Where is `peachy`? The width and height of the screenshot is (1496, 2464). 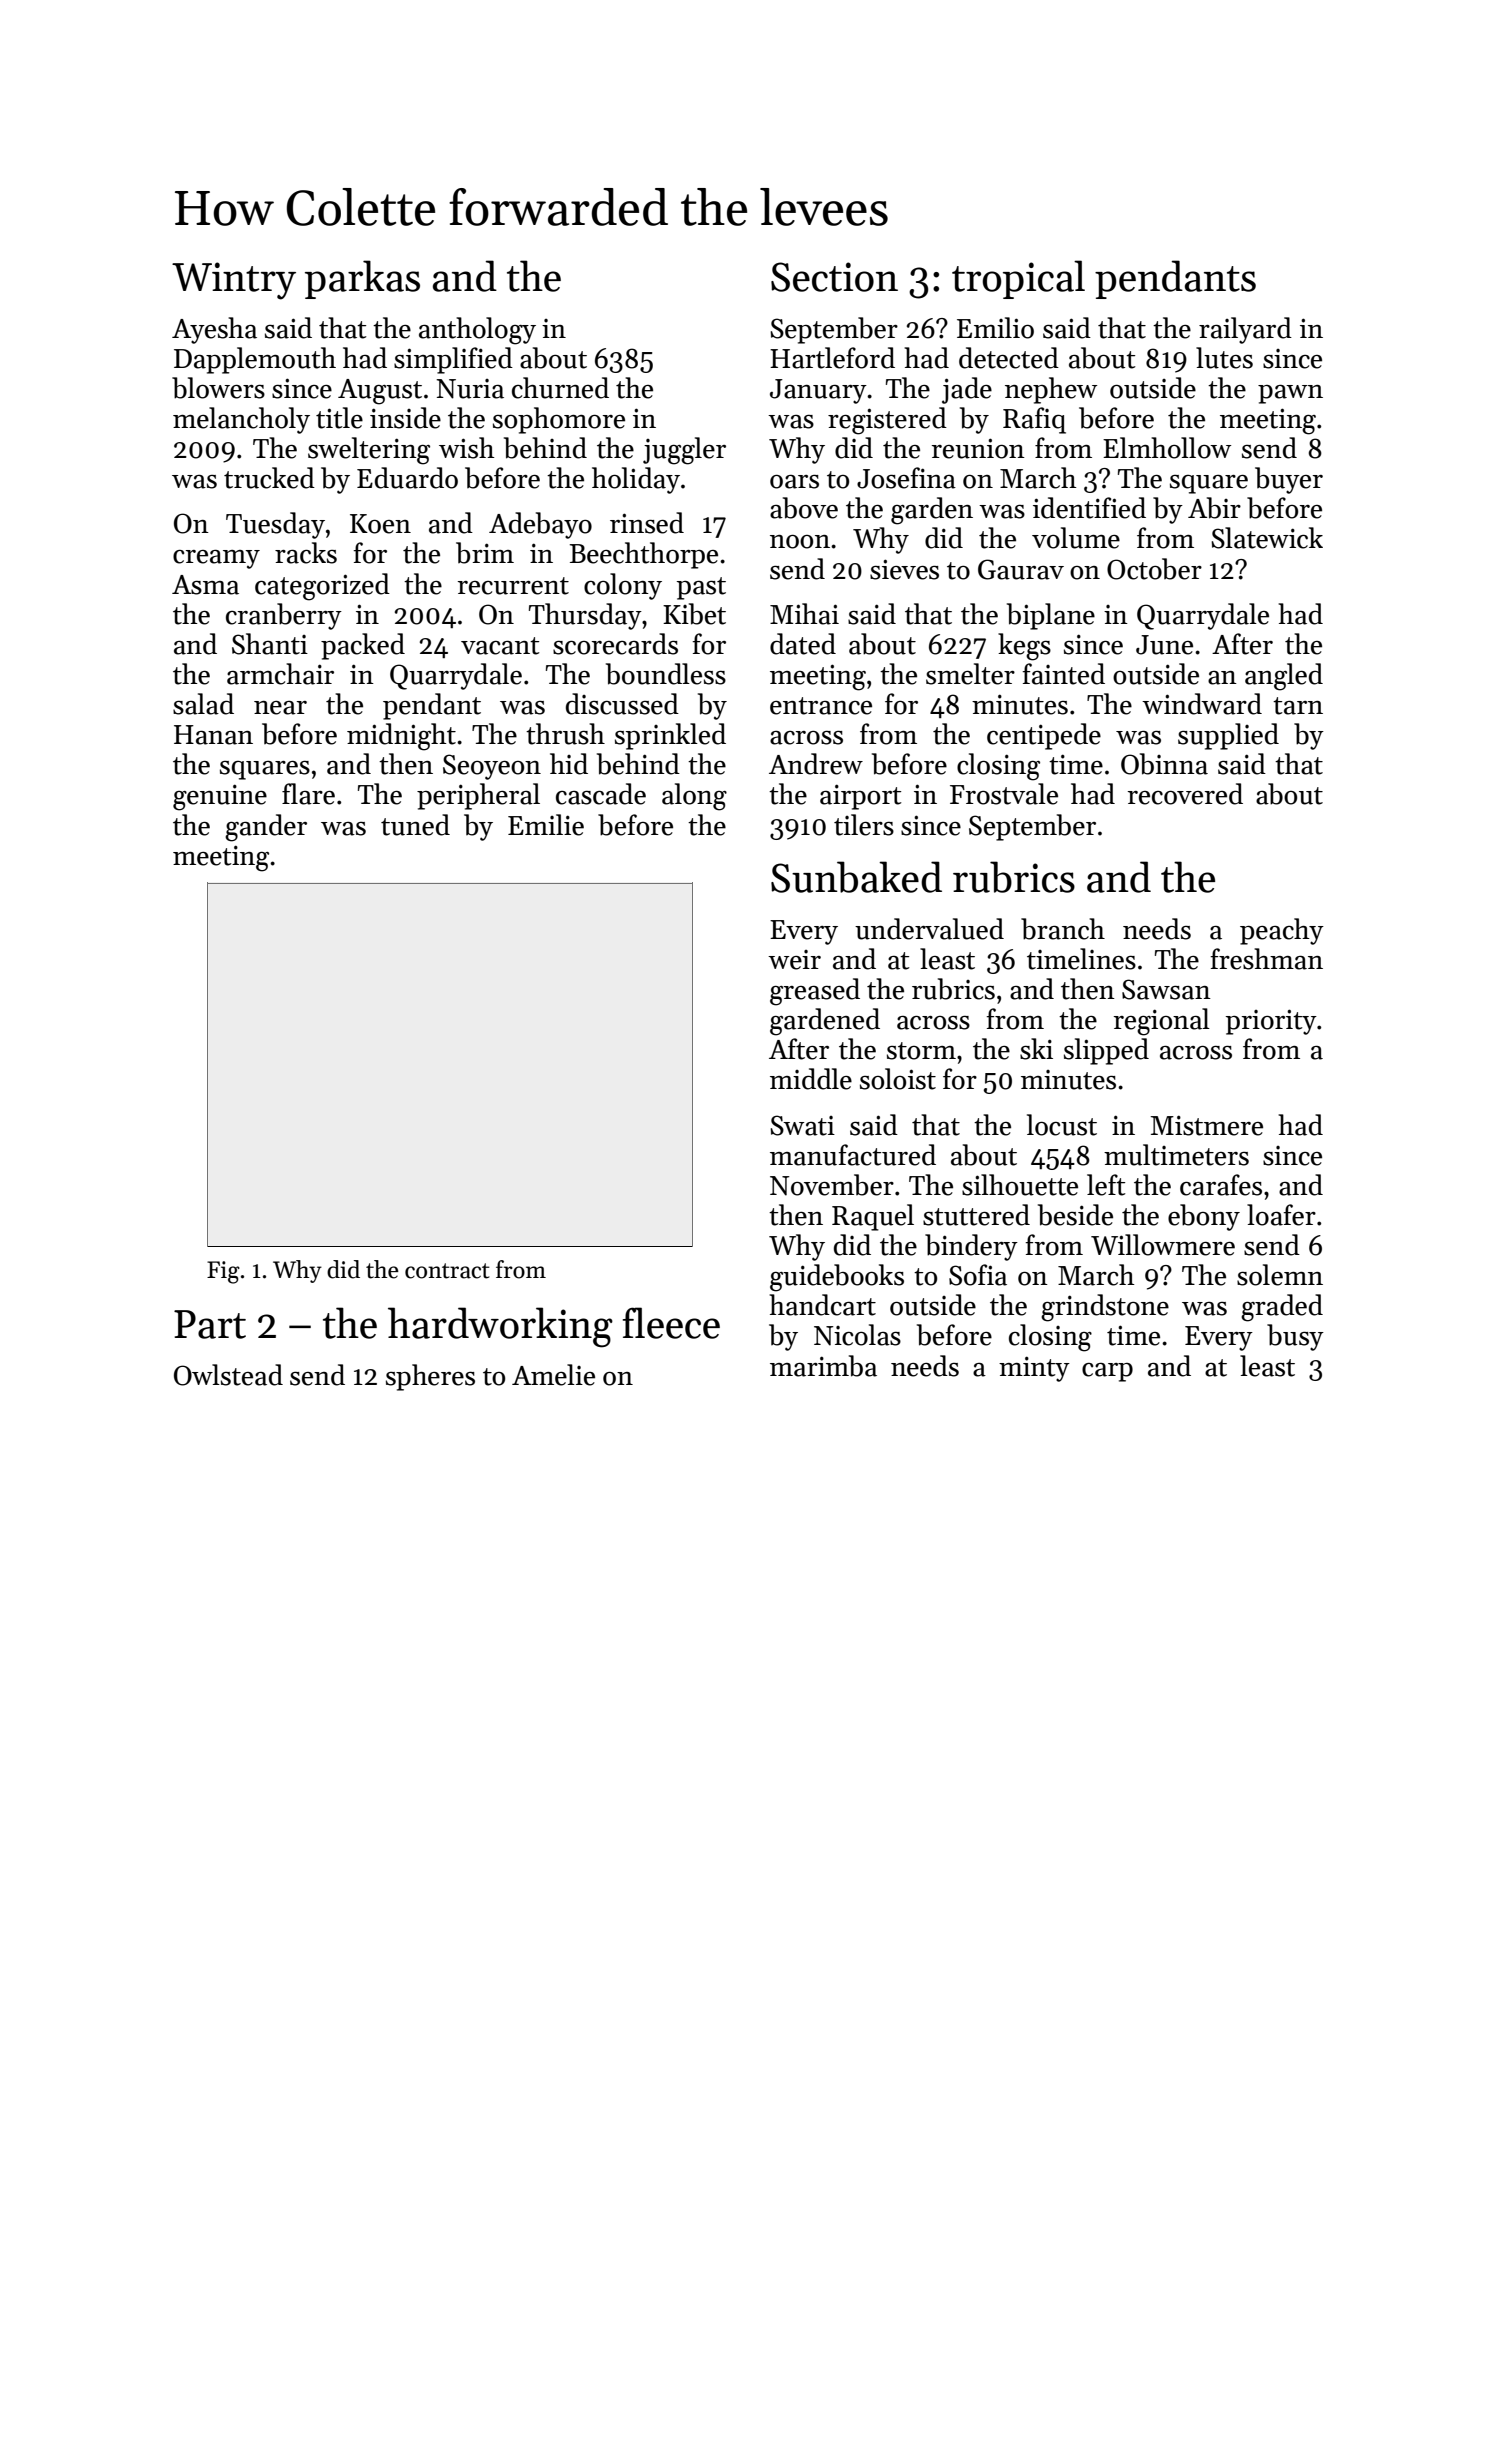 peachy is located at coordinates (1282, 931).
